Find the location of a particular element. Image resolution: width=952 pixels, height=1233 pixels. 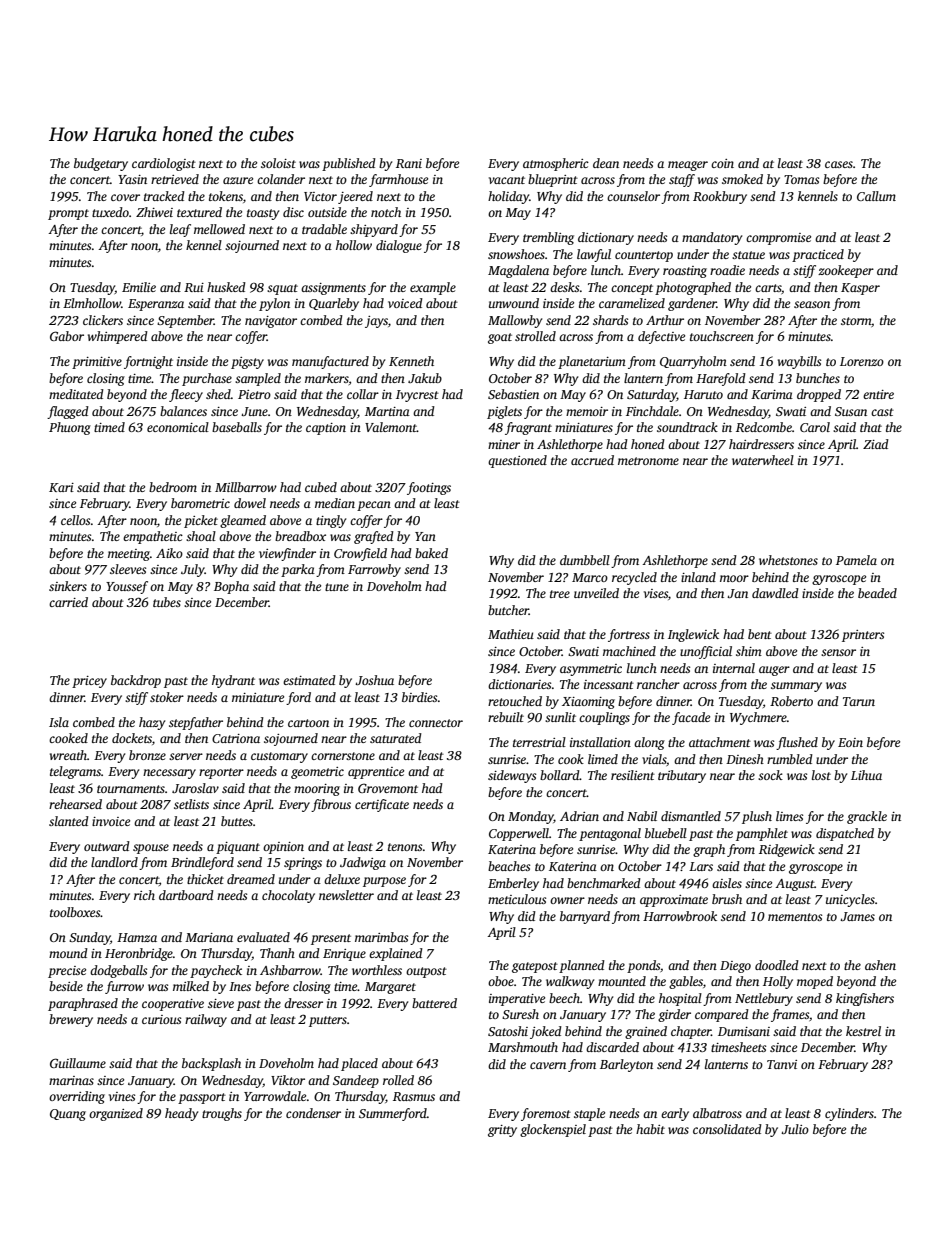

cardiologist is located at coordinates (164, 164).
